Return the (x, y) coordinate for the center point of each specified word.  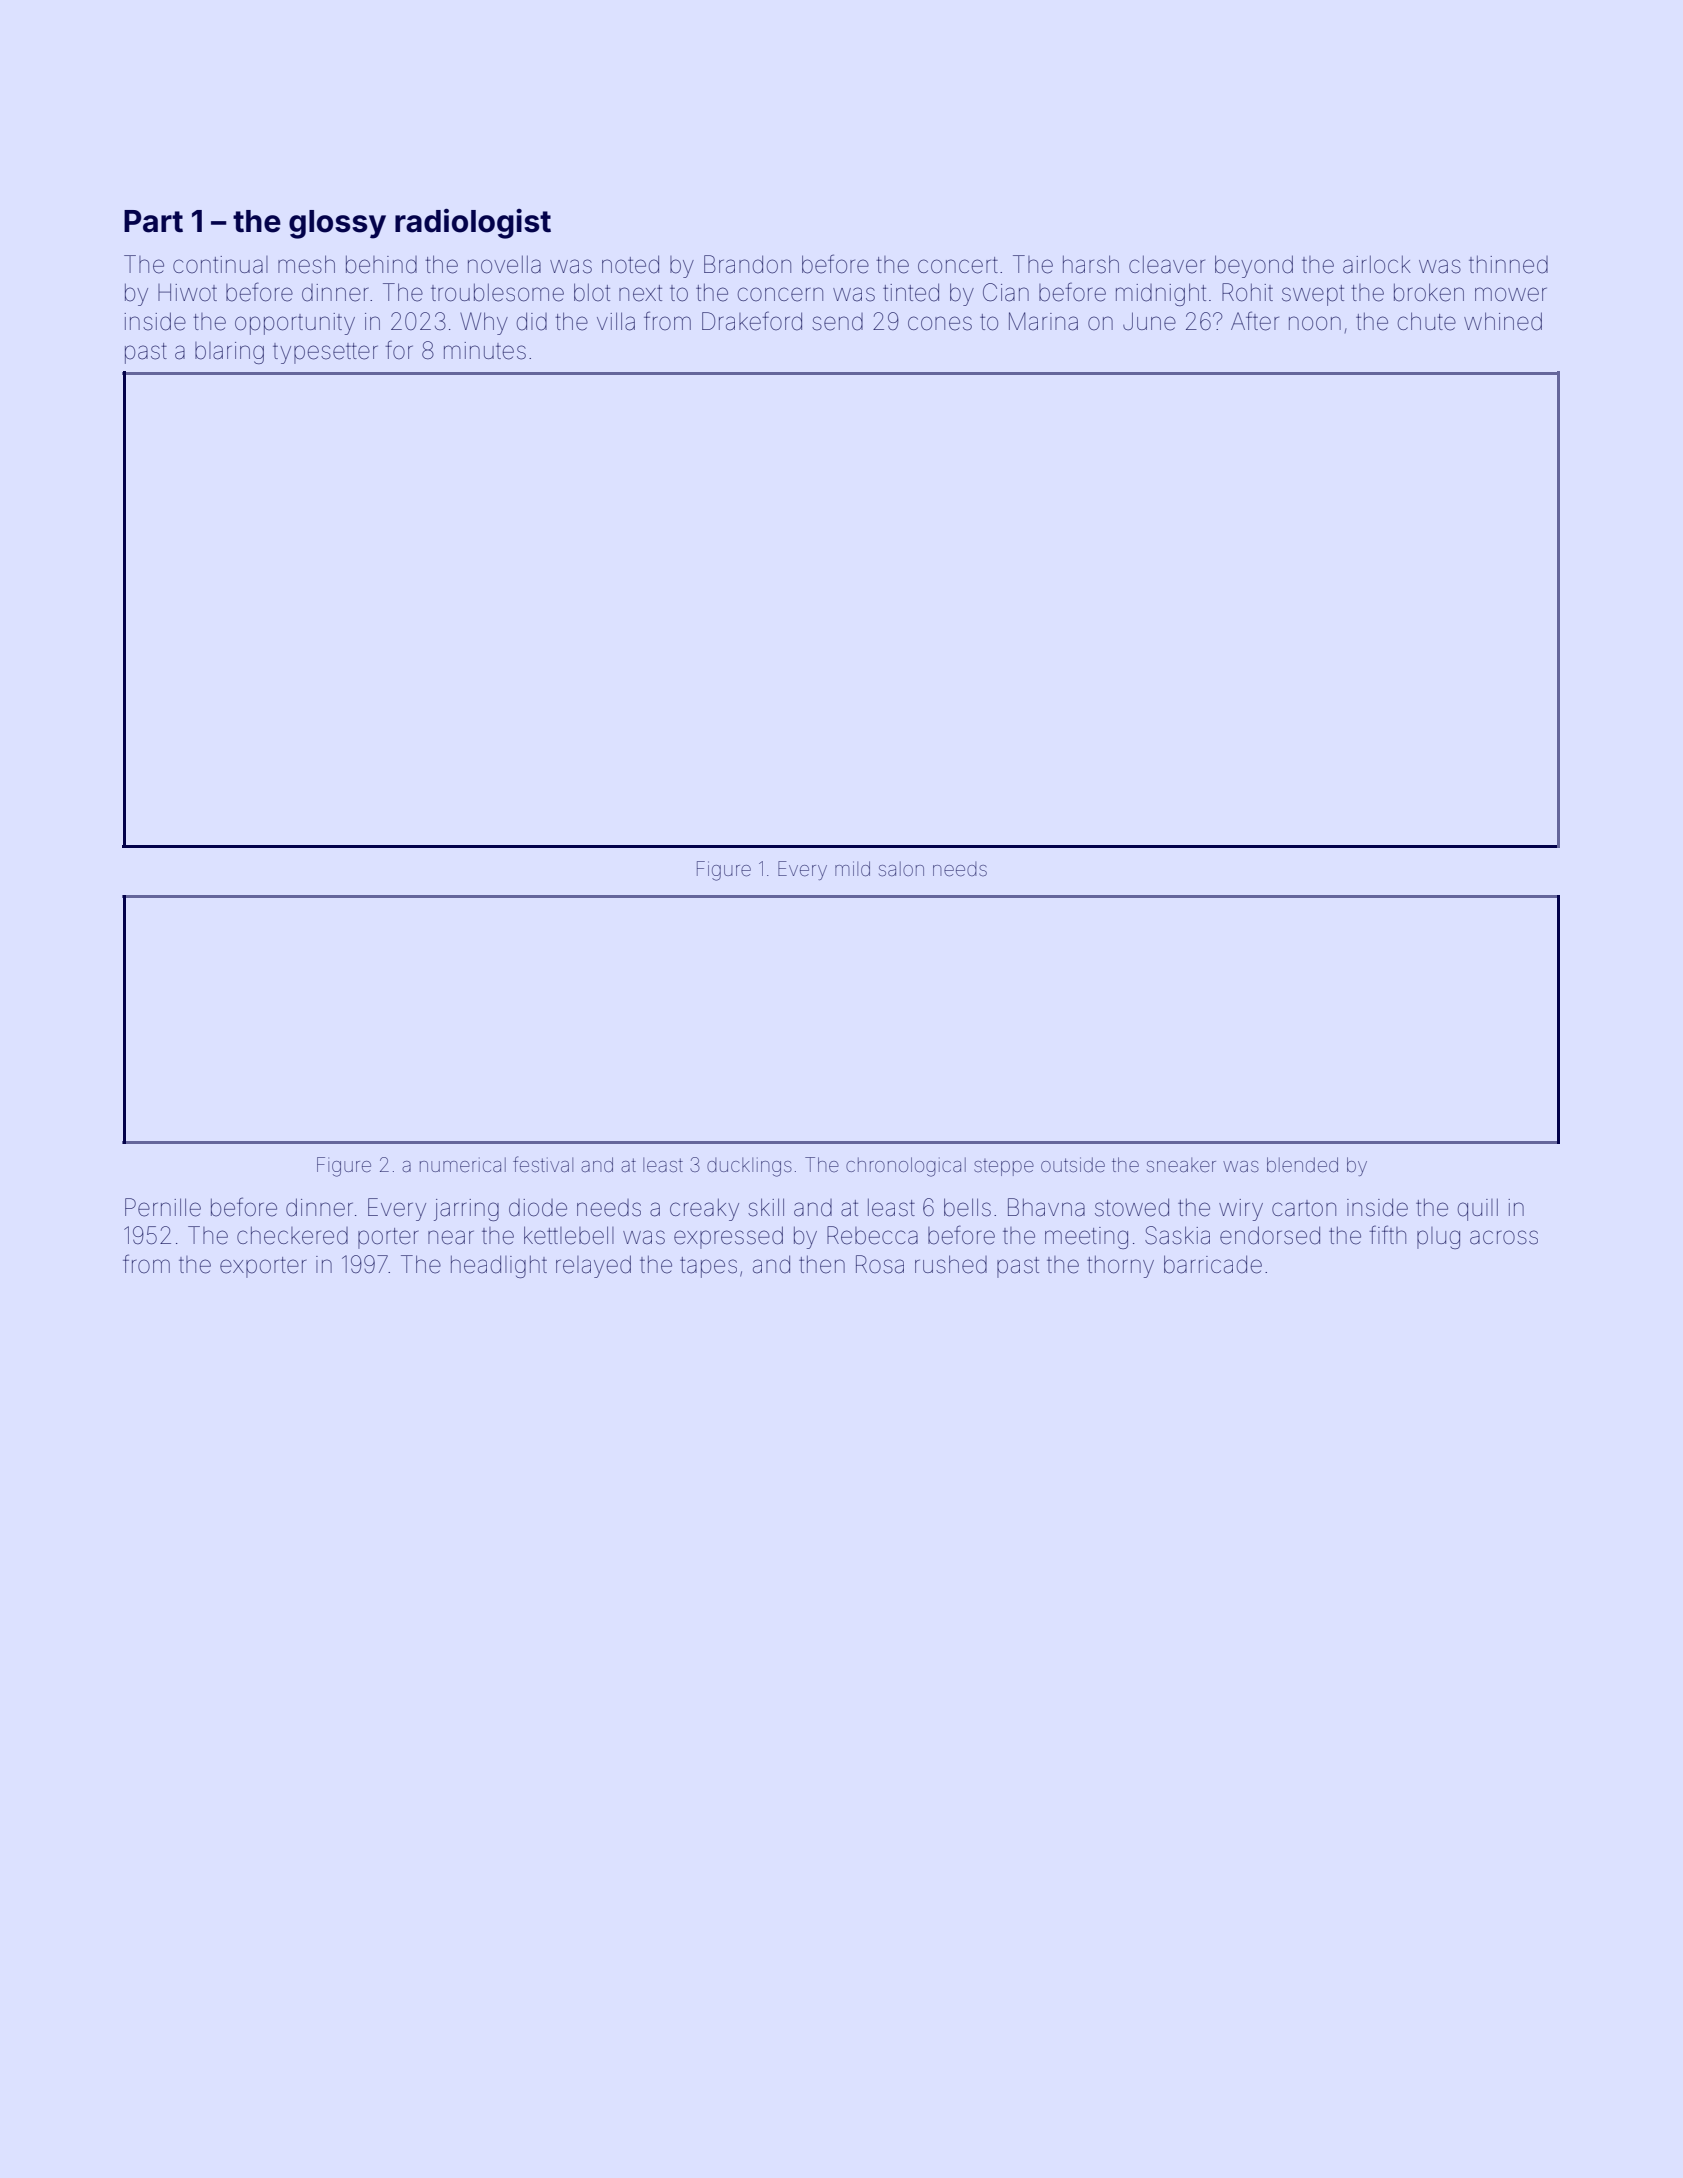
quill (1478, 1210)
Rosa (880, 1264)
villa (616, 321)
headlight (499, 1267)
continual (220, 265)
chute (1427, 321)
